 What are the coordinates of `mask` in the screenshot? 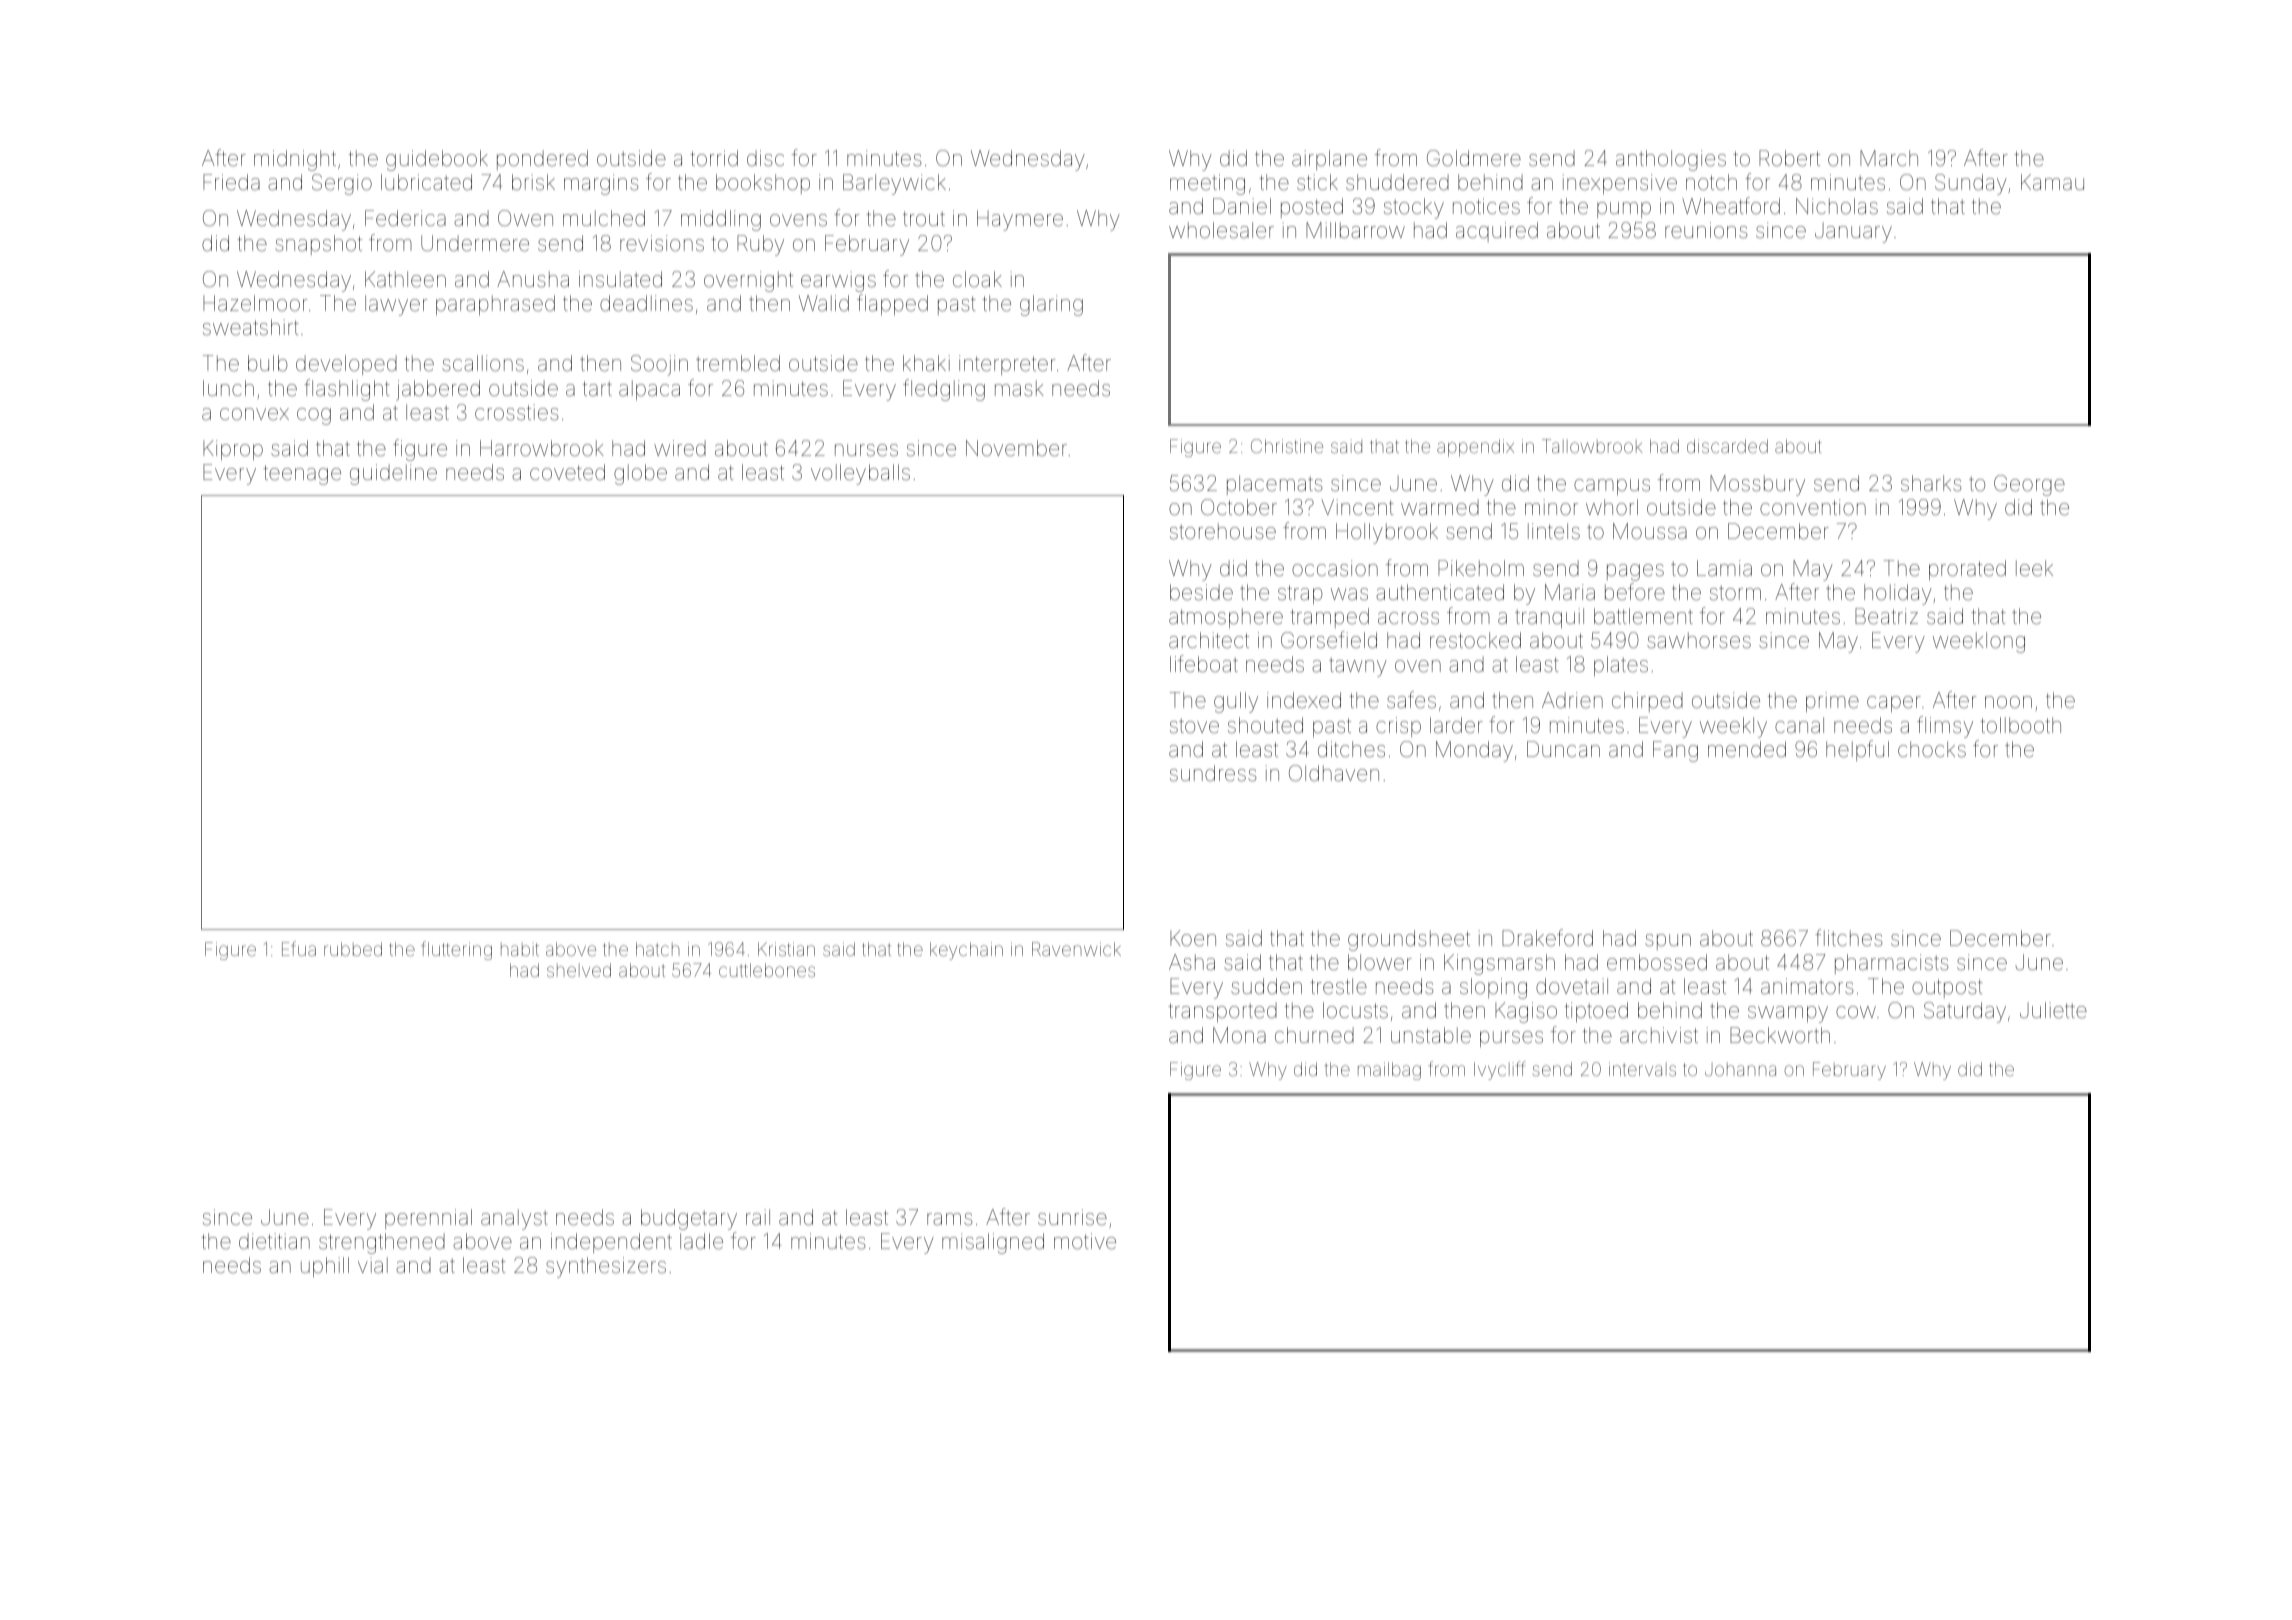 It's located at (1019, 388).
